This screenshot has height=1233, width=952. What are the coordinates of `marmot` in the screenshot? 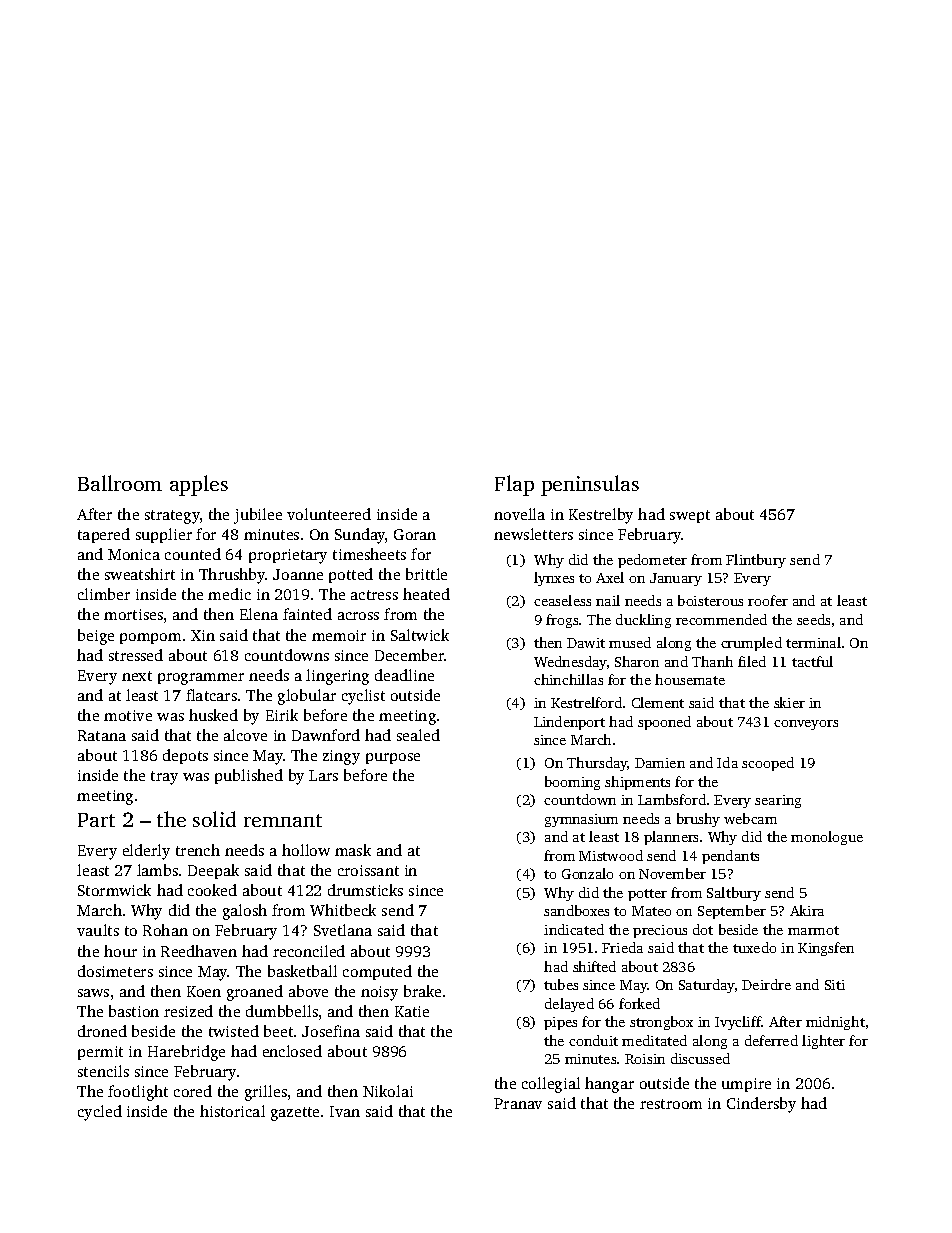 It's located at (813, 930).
